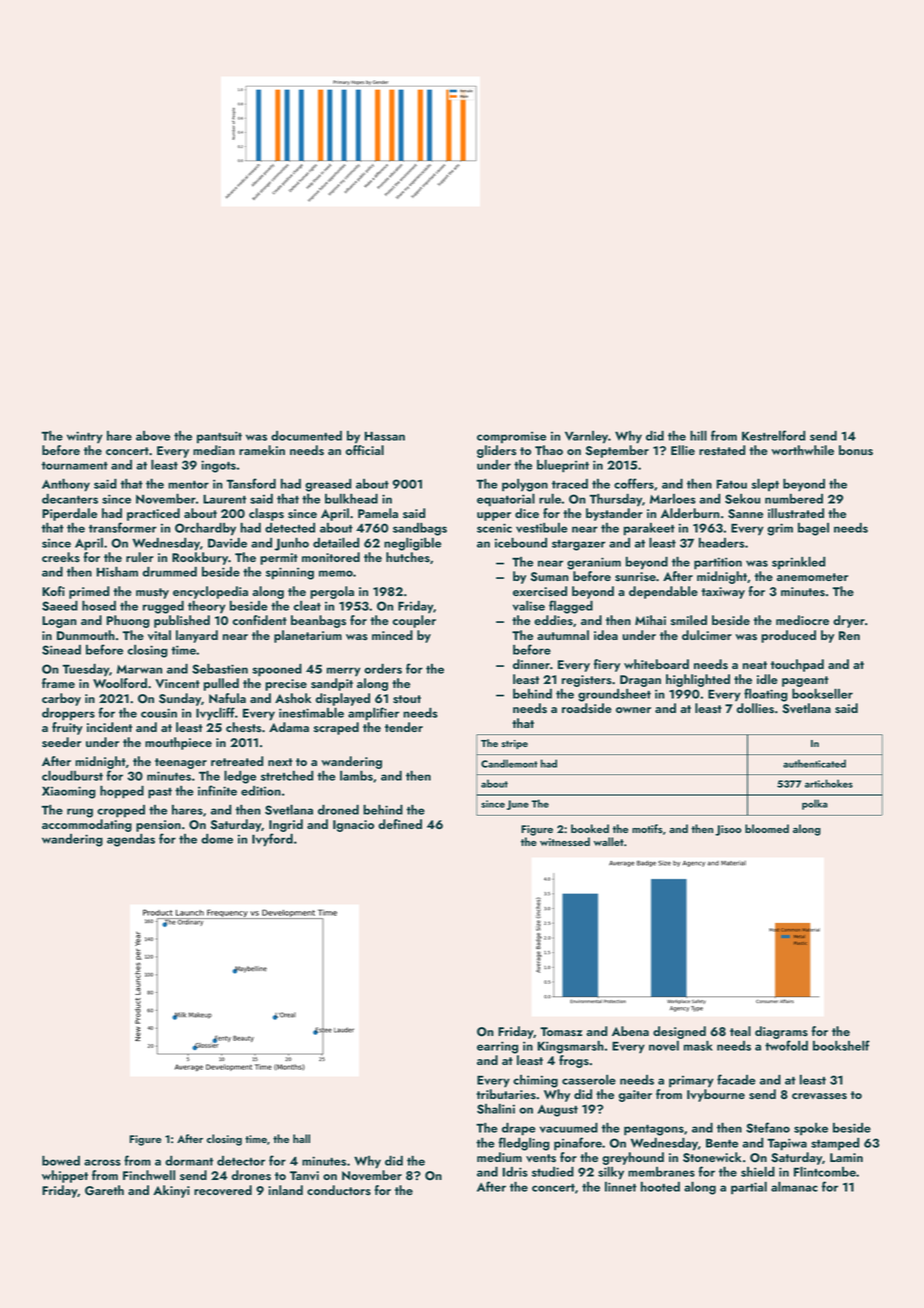  What do you see at coordinates (117, 571) in the screenshot?
I see `Hisham` at bounding box center [117, 571].
